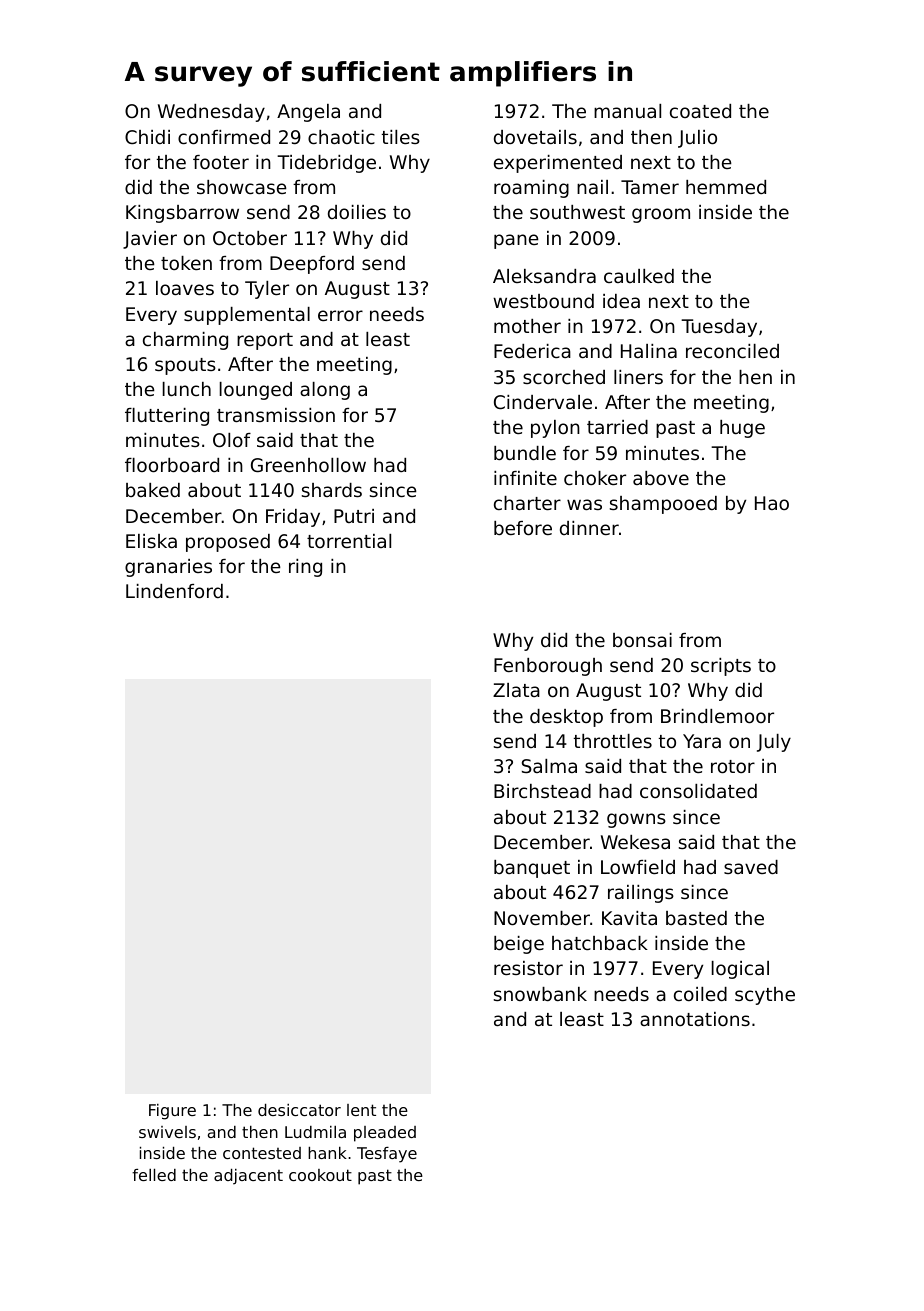 The width and height of the screenshot is (924, 1311). I want to click on along, so click(325, 391).
